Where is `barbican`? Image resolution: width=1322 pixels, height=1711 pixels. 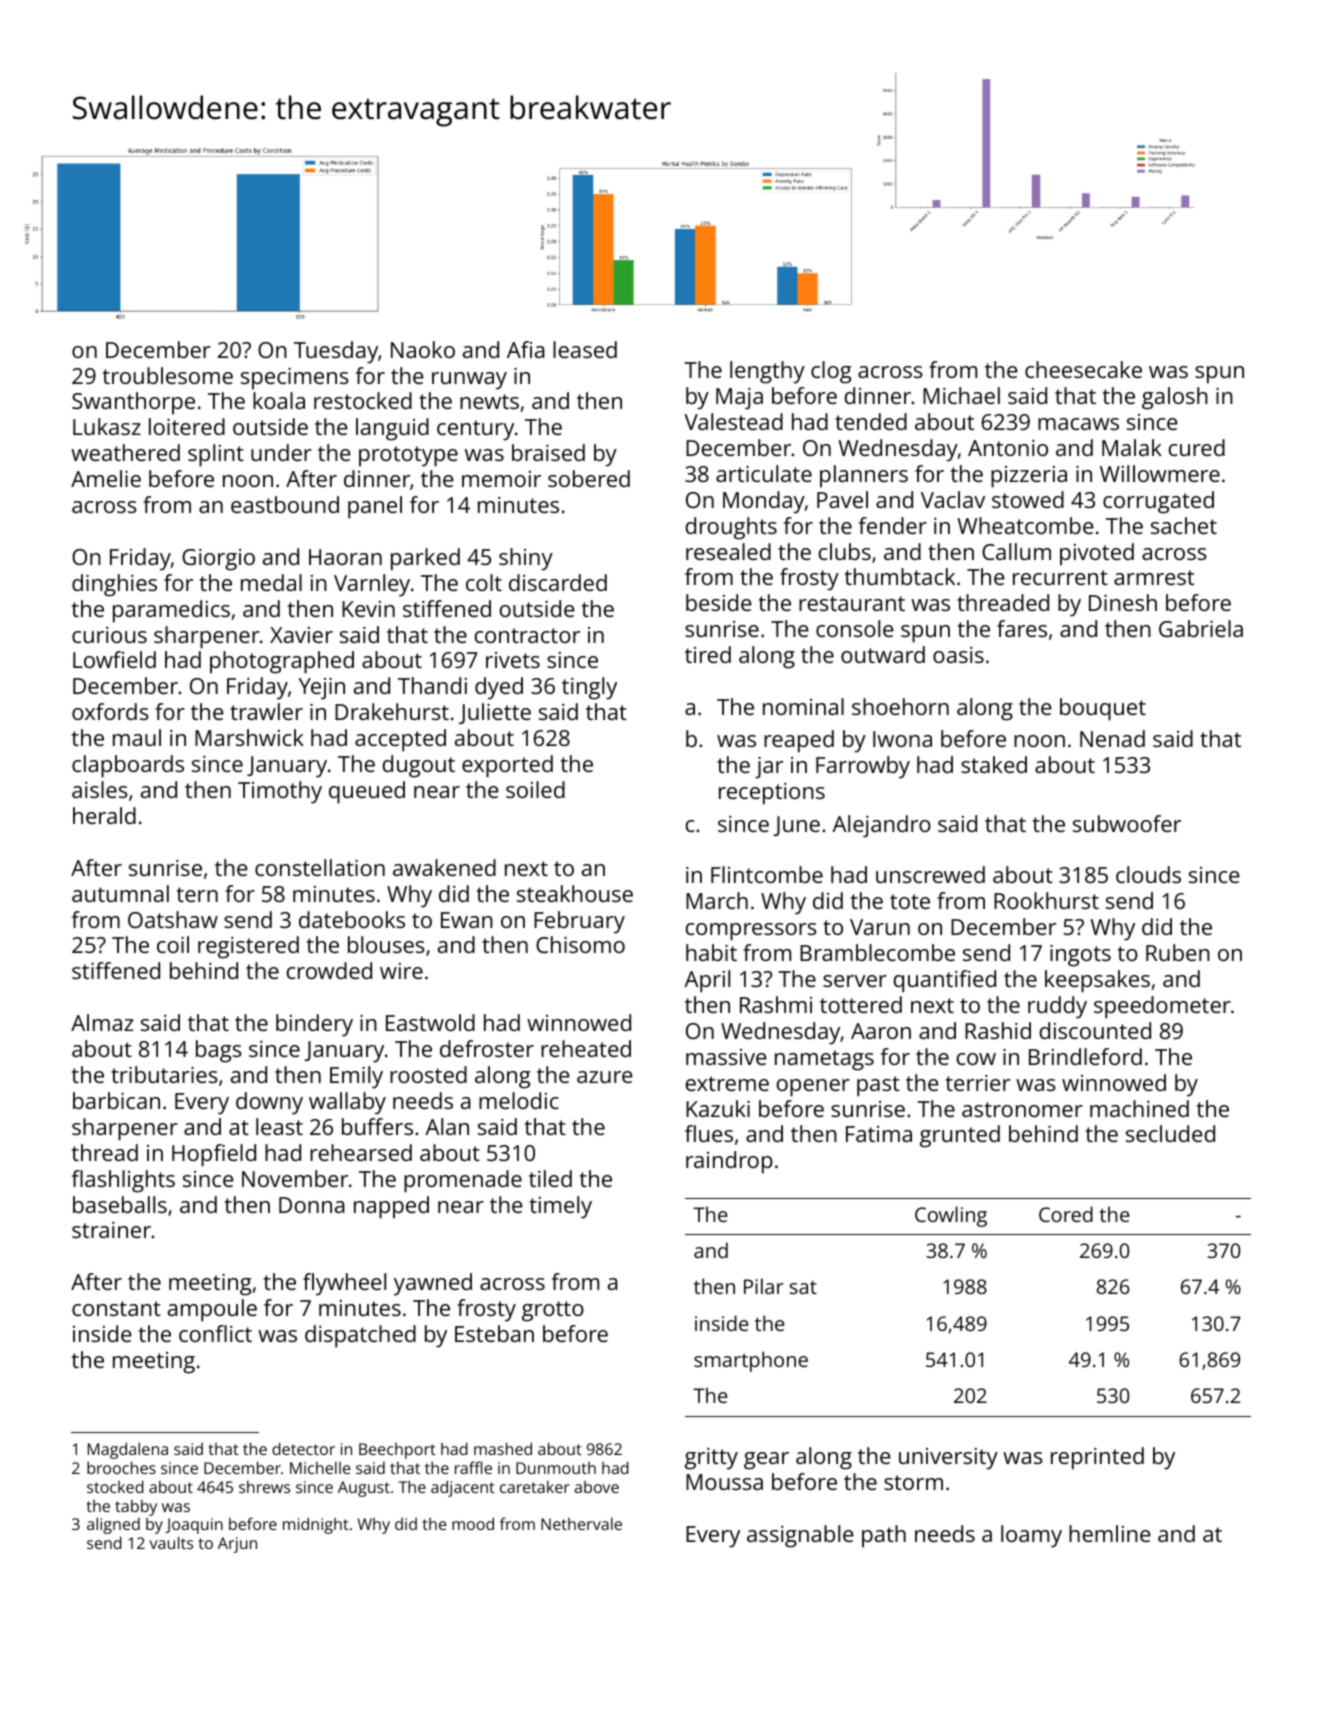
barbican is located at coordinates (116, 1100).
